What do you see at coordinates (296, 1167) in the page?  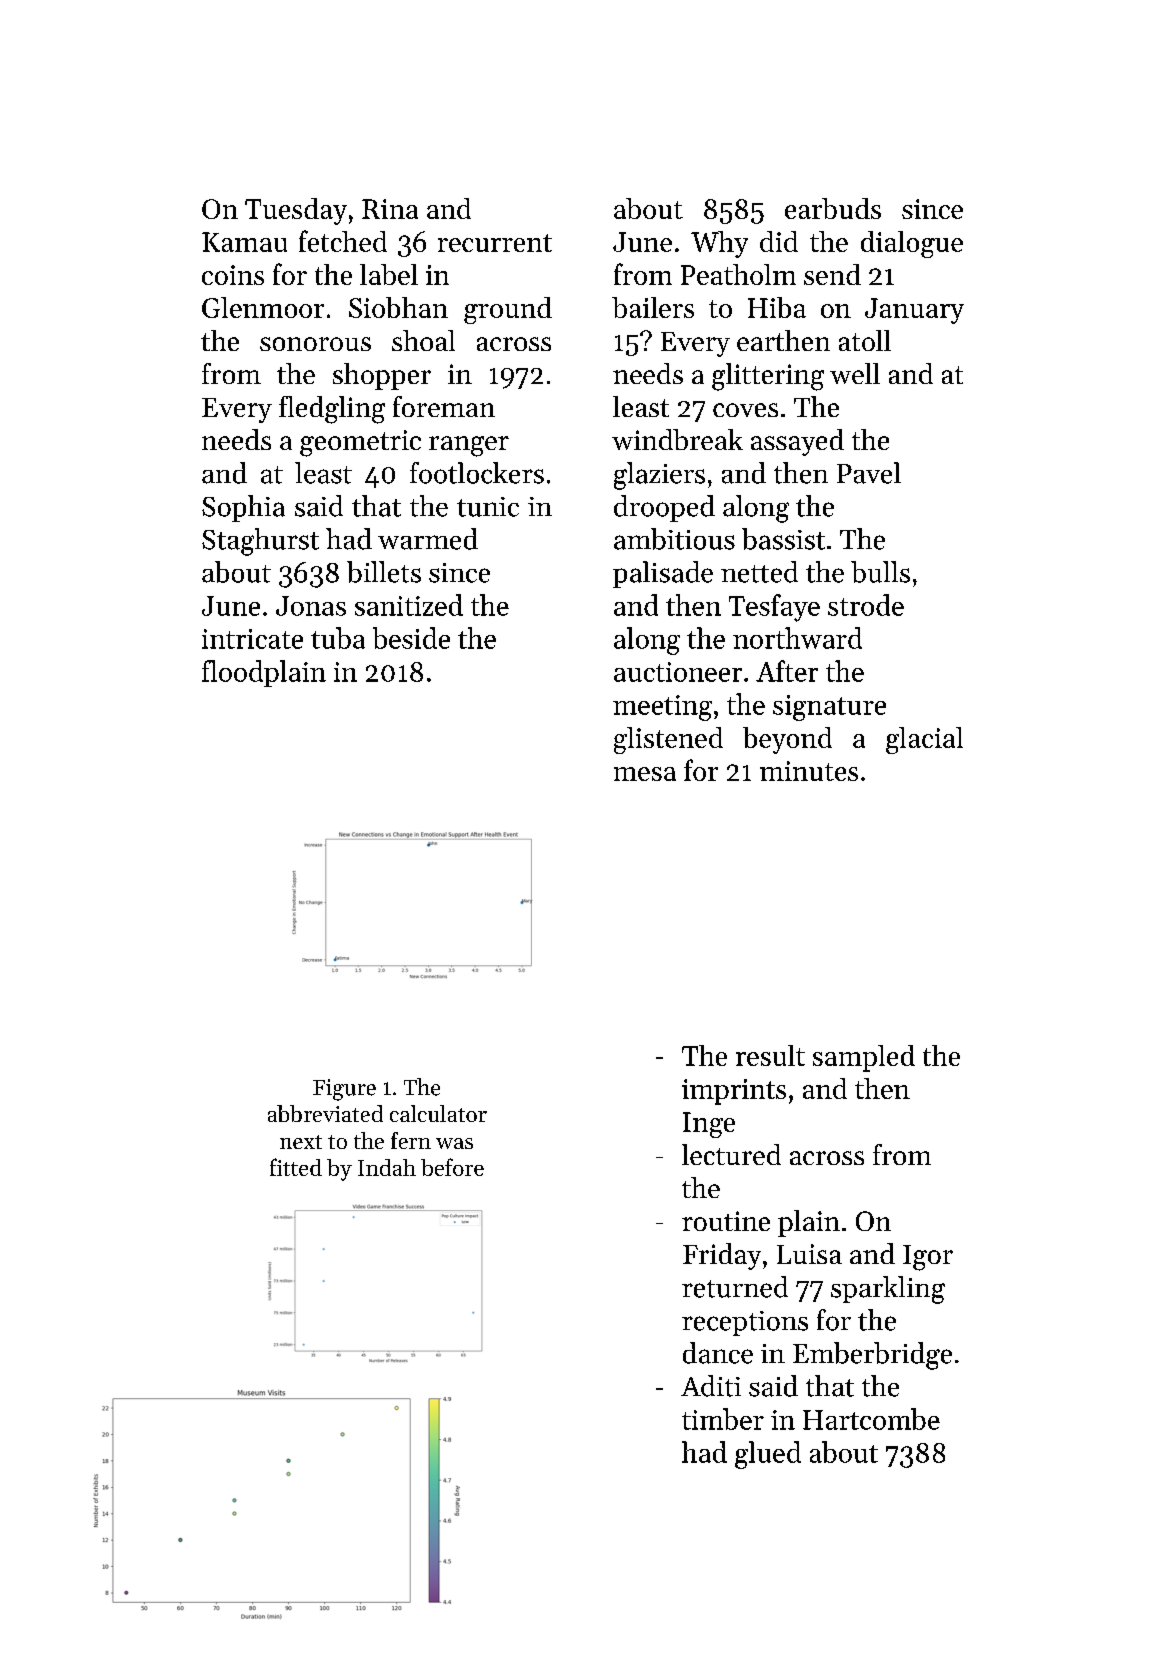 I see `fitted` at bounding box center [296, 1167].
